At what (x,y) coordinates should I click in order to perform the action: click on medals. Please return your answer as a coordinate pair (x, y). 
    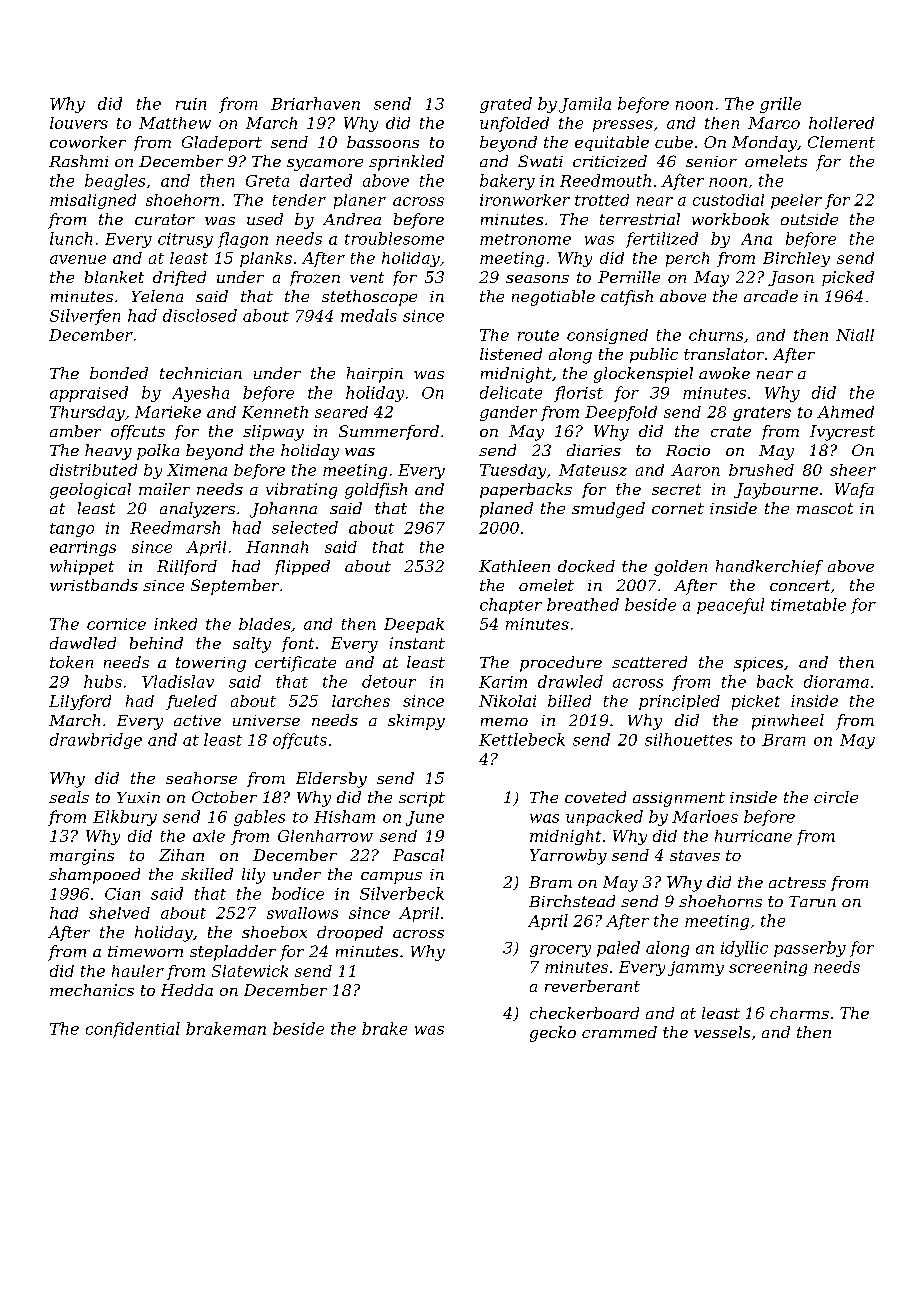
    Looking at the image, I should click on (369, 315).
